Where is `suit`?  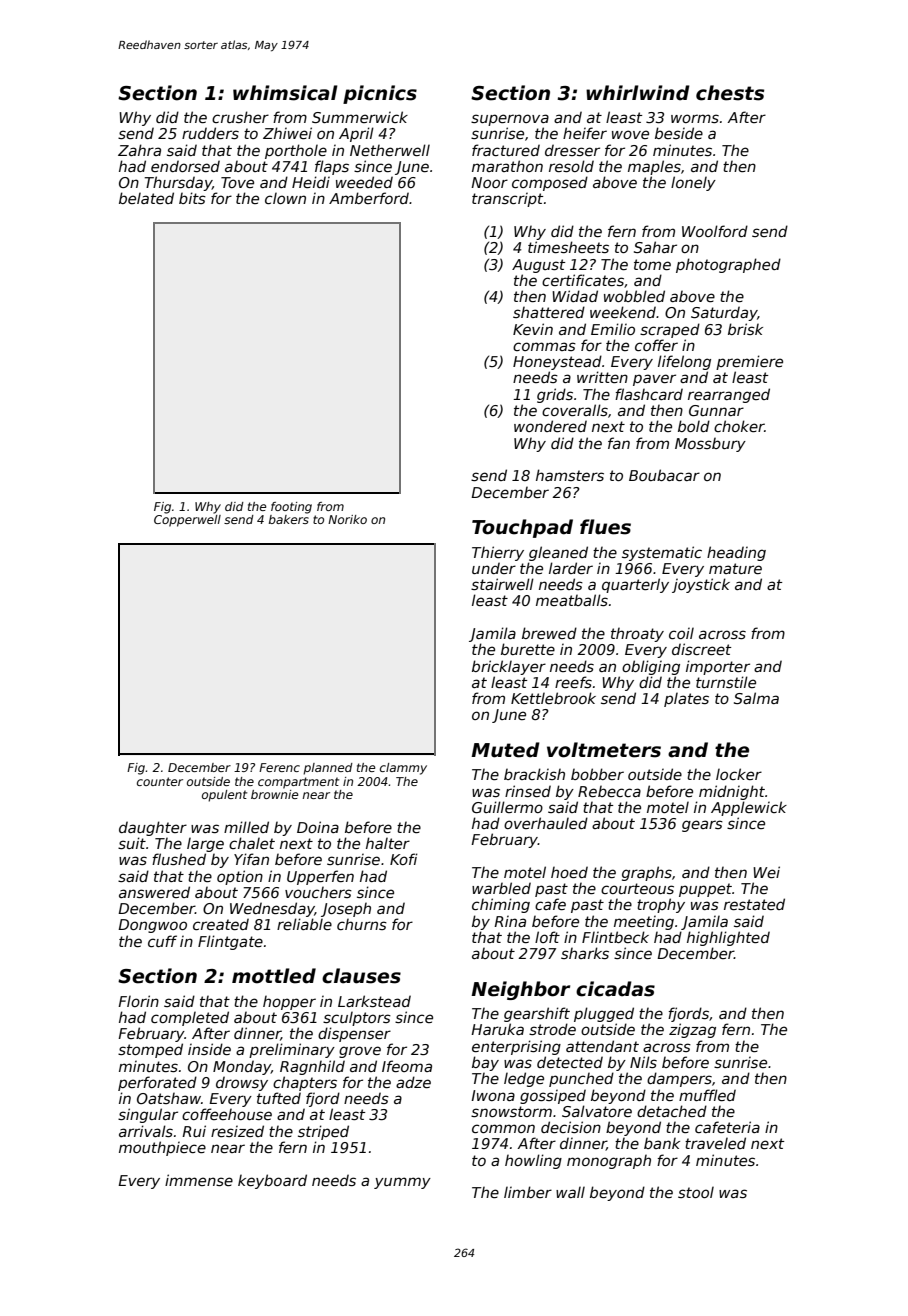 suit is located at coordinates (132, 843).
